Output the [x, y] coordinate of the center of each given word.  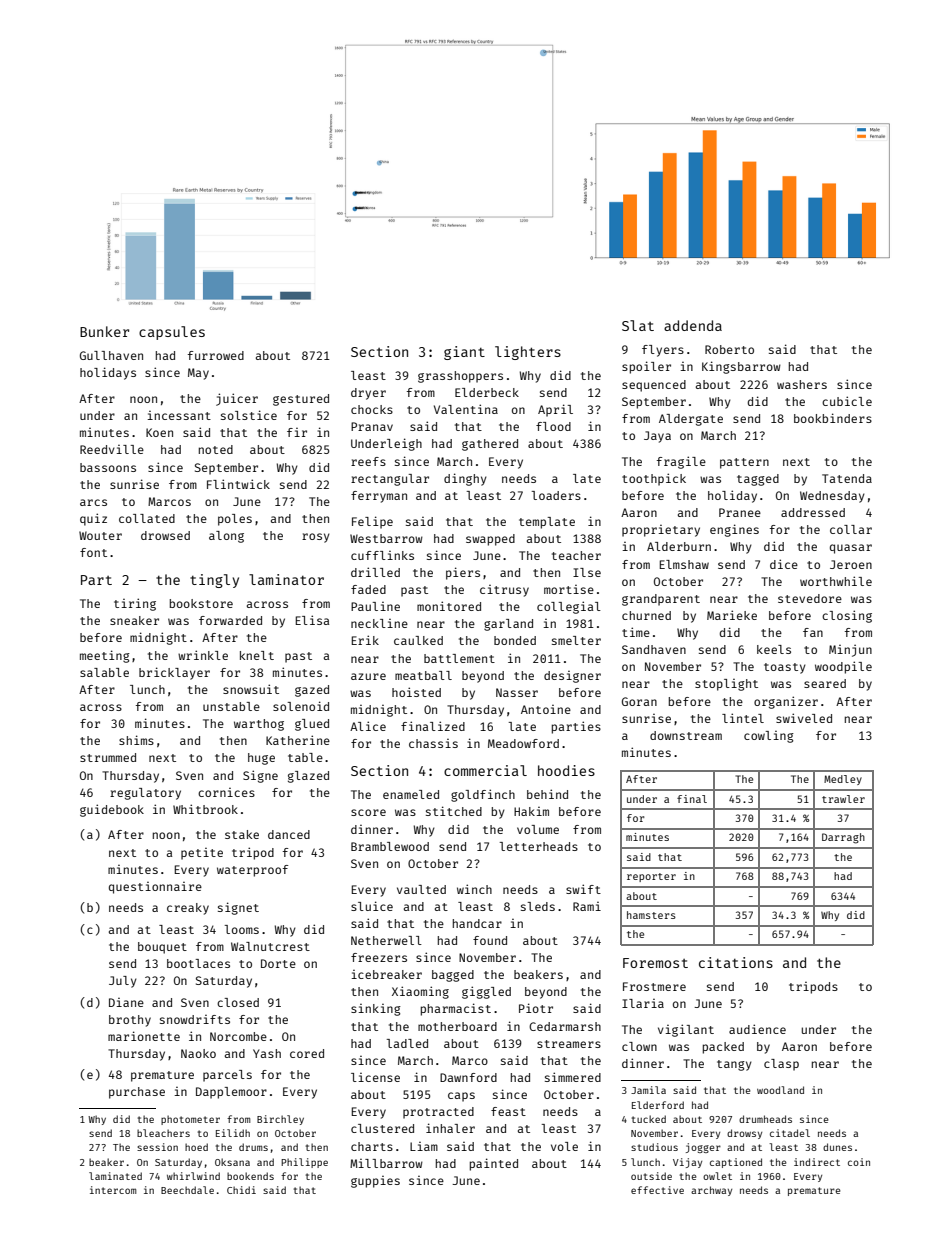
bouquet [162, 948]
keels [774, 649]
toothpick [654, 479]
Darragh [843, 838]
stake [242, 834]
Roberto [729, 349]
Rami [587, 906]
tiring [135, 604]
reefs [368, 461]
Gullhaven [111, 355]
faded [368, 589]
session [157, 1147]
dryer [368, 394]
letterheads [539, 846]
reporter [651, 877]
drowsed [165, 535]
